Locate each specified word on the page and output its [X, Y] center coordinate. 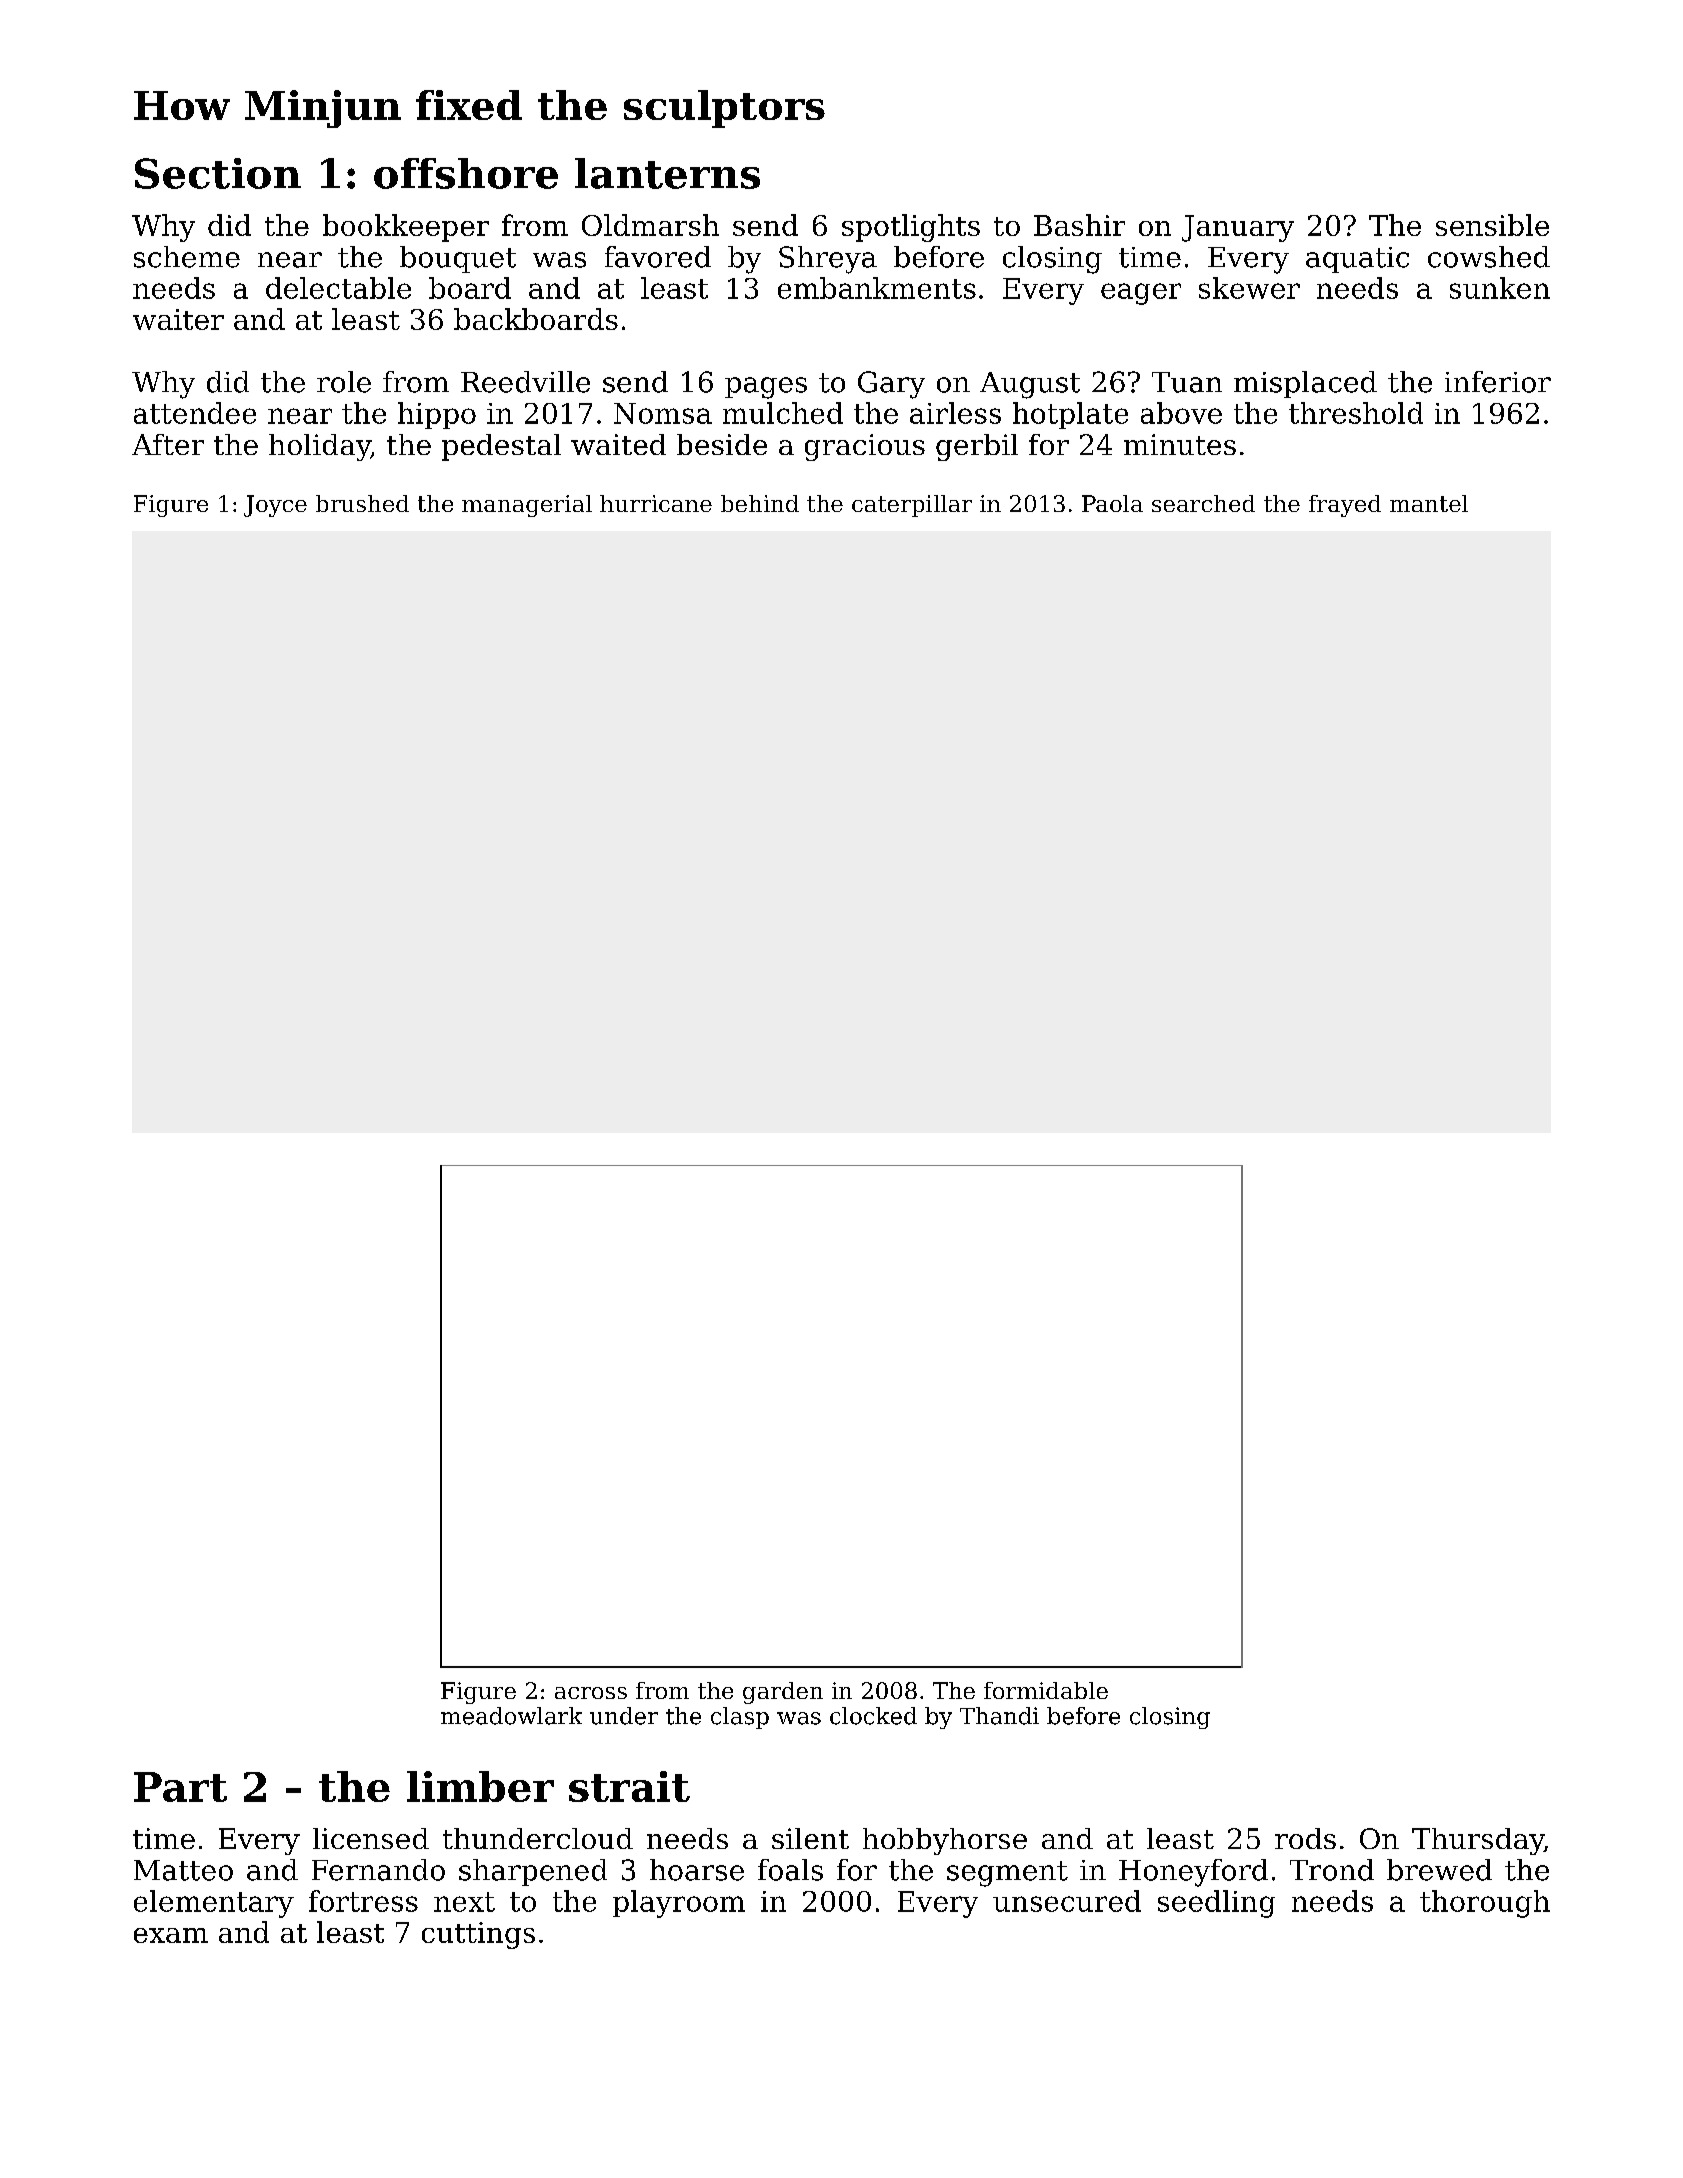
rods [1305, 1838]
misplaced [1305, 384]
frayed [1345, 506]
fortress [363, 1901]
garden [783, 1693]
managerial [527, 506]
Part [180, 1787]
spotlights [911, 228]
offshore [466, 173]
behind [760, 503]
